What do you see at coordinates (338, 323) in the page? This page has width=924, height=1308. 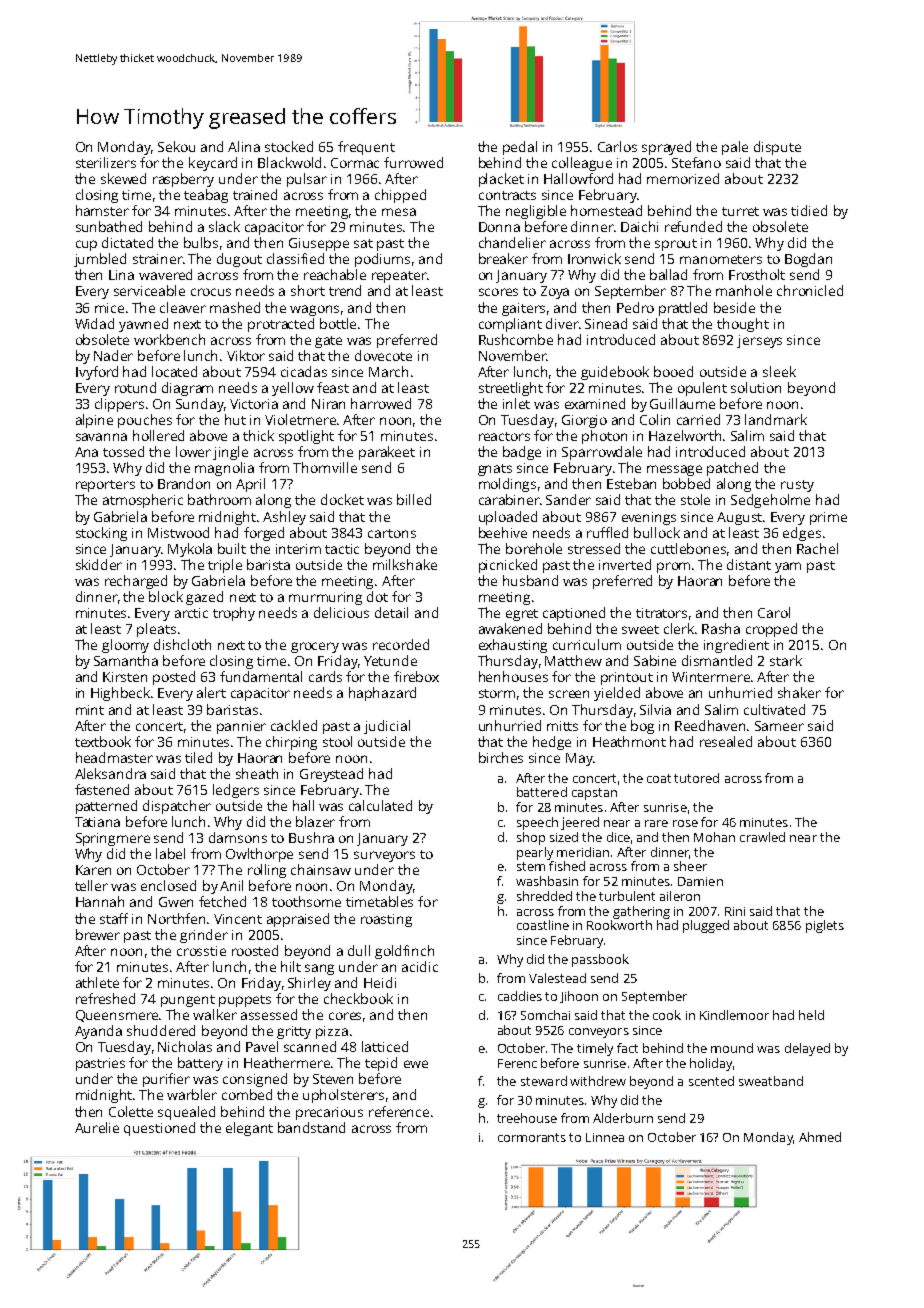 I see `bottle` at bounding box center [338, 323].
